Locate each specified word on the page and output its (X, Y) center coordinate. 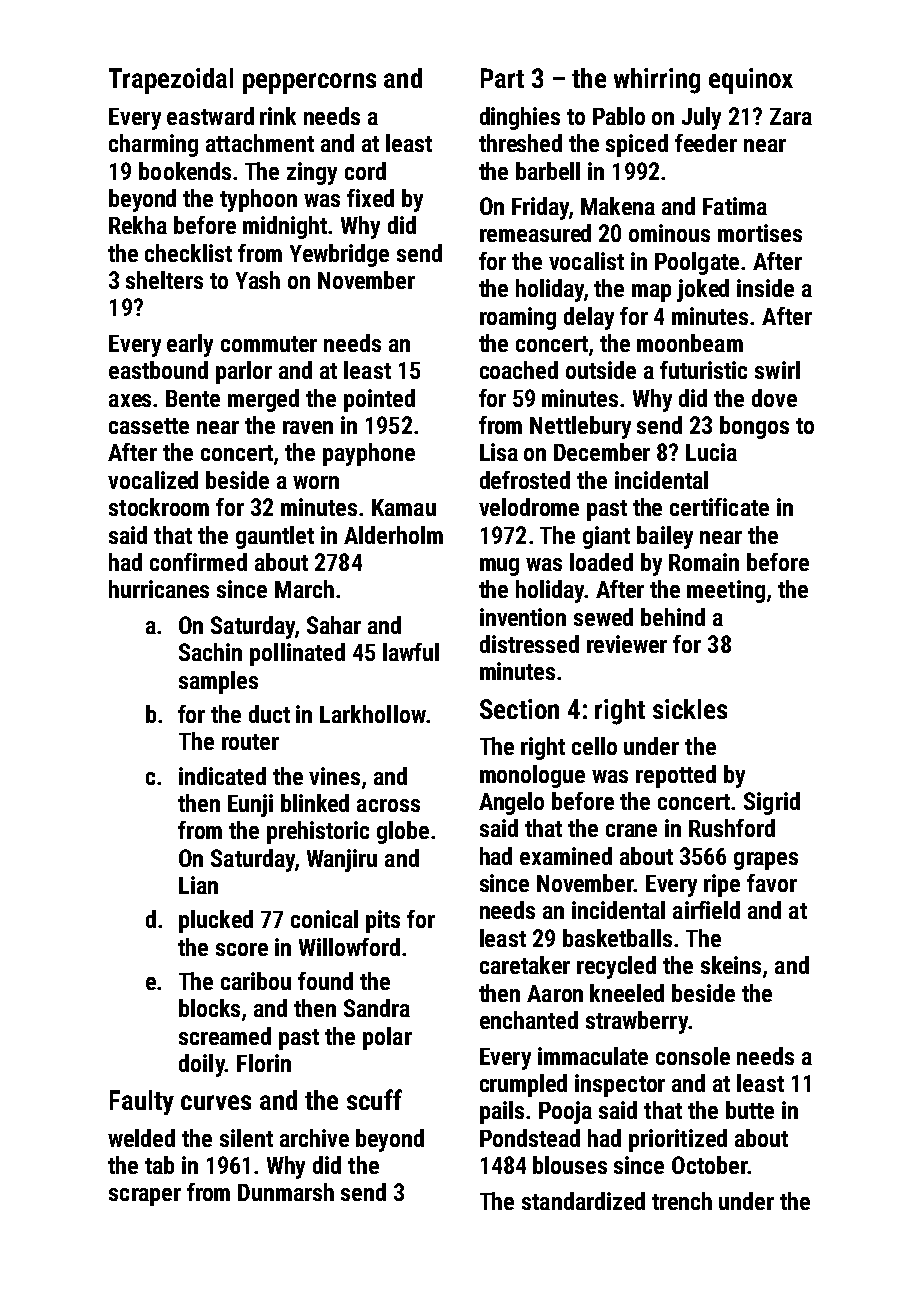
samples (218, 682)
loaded (601, 562)
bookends (185, 171)
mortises (760, 233)
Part (502, 78)
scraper (145, 1197)
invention (523, 617)
